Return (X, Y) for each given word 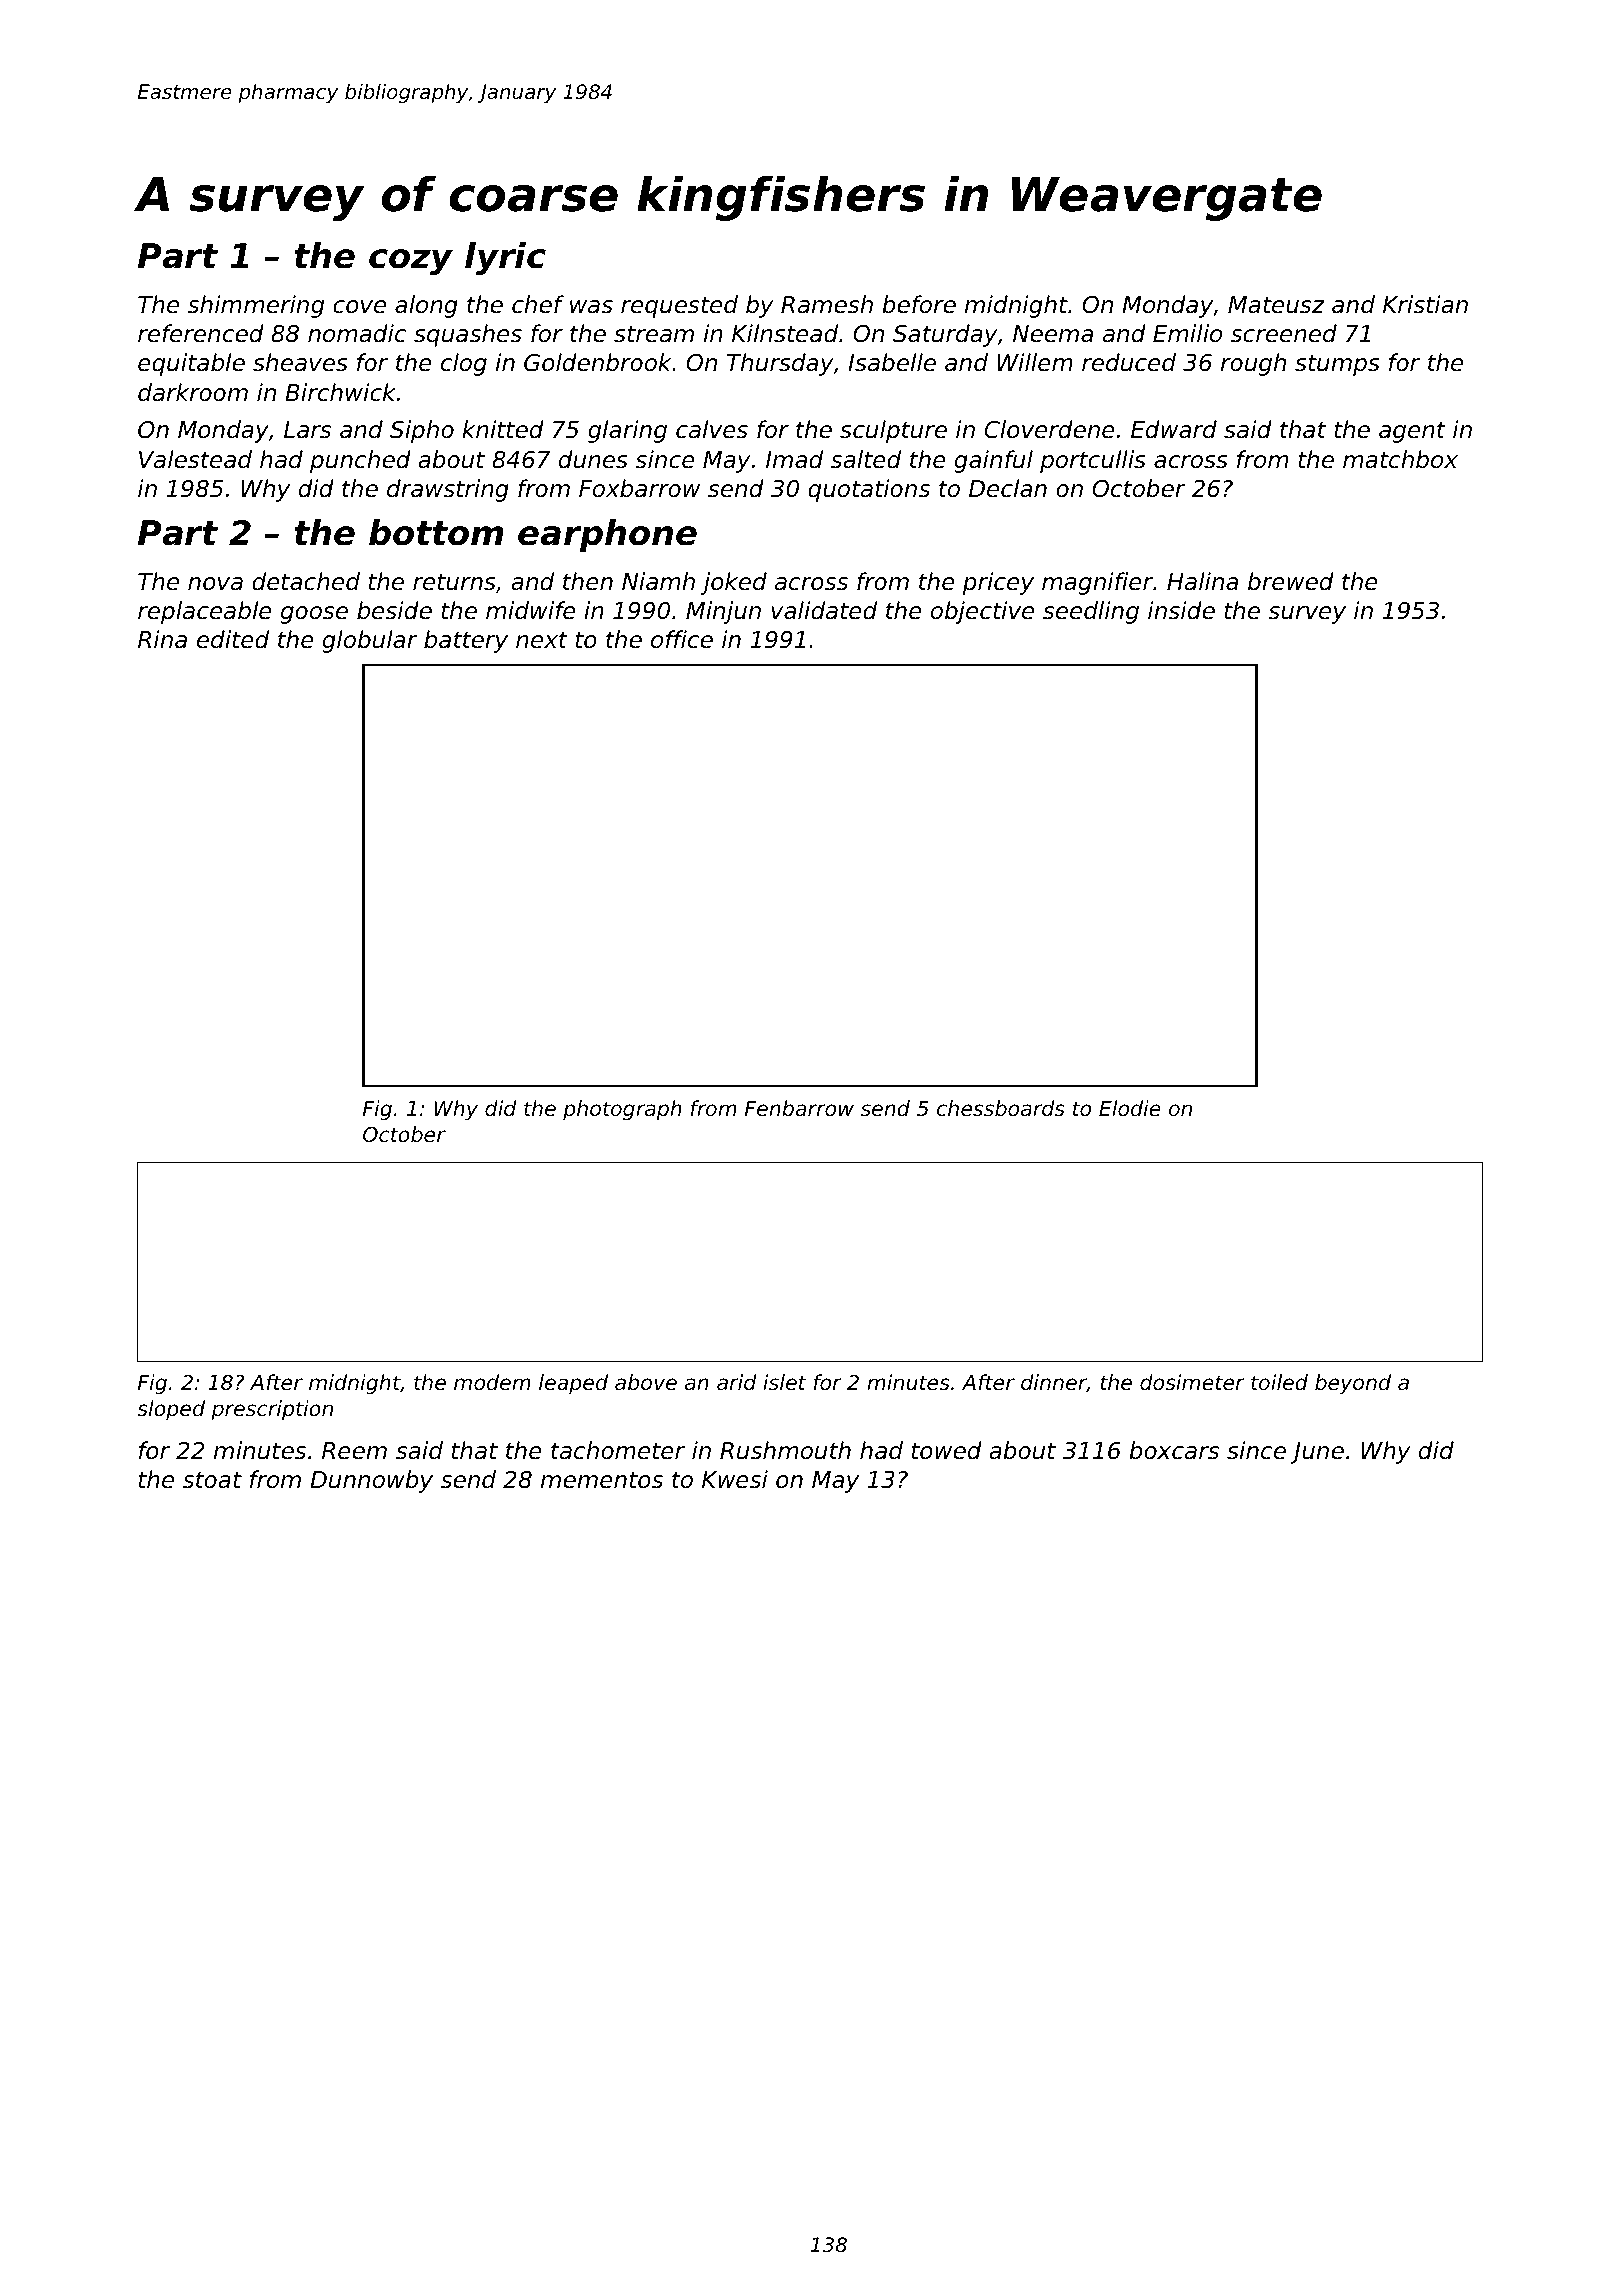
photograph (622, 1110)
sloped (171, 1410)
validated (824, 610)
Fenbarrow (799, 1108)
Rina (162, 639)
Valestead (195, 459)
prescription (272, 1410)
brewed (1291, 581)
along (426, 306)
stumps (1337, 365)
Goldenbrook (598, 362)
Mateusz (1276, 305)
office (682, 639)
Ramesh (827, 304)
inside (1181, 610)
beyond (1353, 1384)
